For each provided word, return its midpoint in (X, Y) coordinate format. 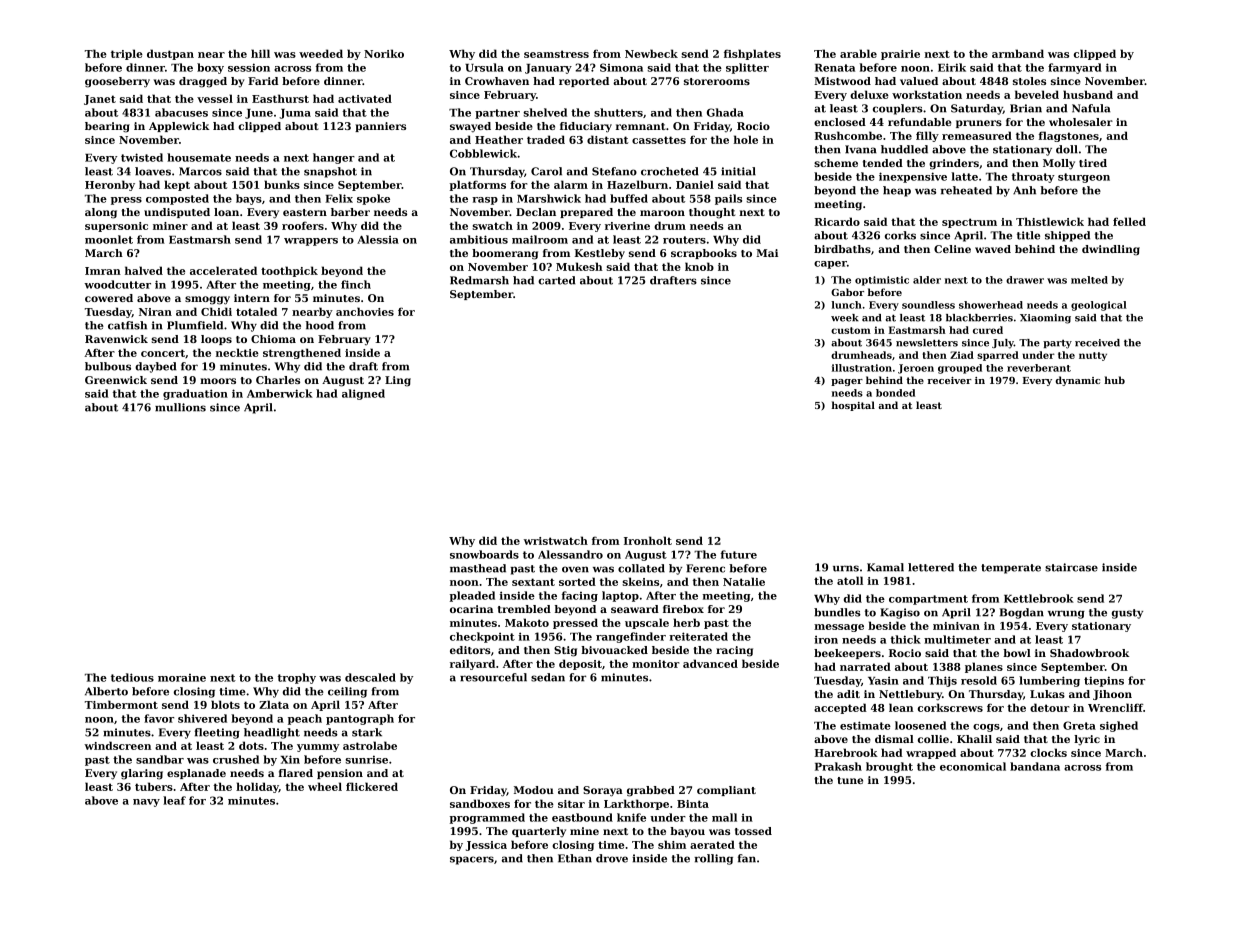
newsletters (927, 343)
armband (1018, 53)
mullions (180, 407)
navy (146, 803)
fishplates (752, 54)
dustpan (170, 54)
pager (847, 382)
